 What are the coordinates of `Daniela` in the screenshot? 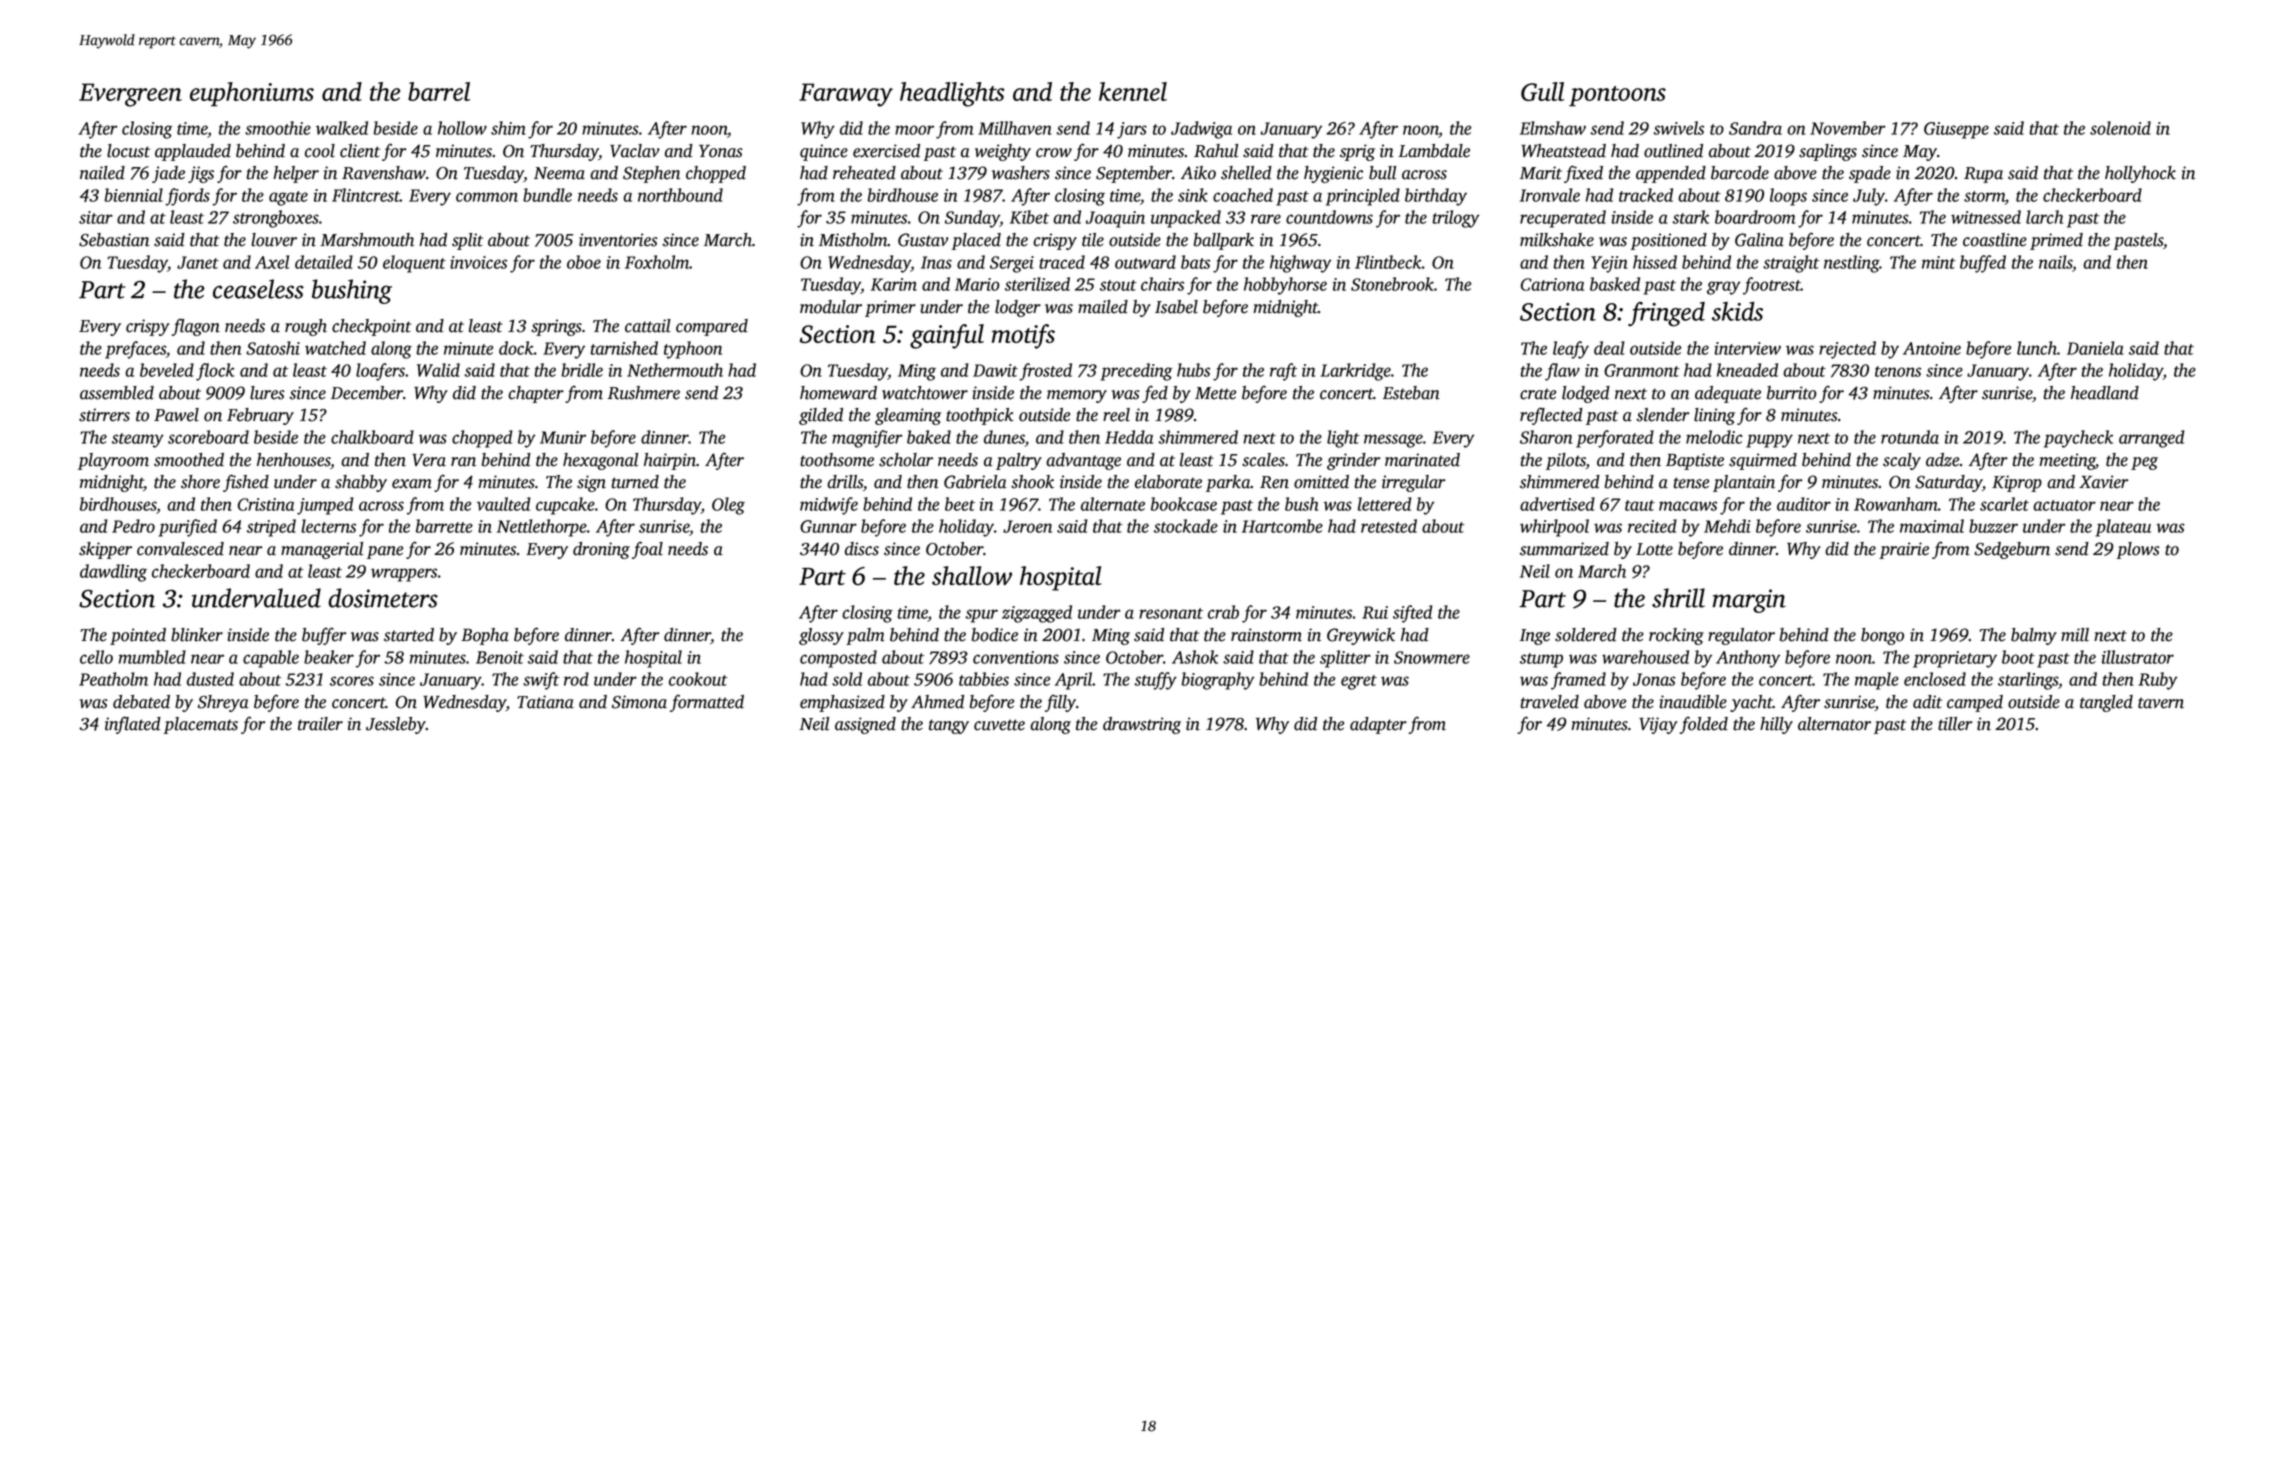 It's located at (2095, 348).
